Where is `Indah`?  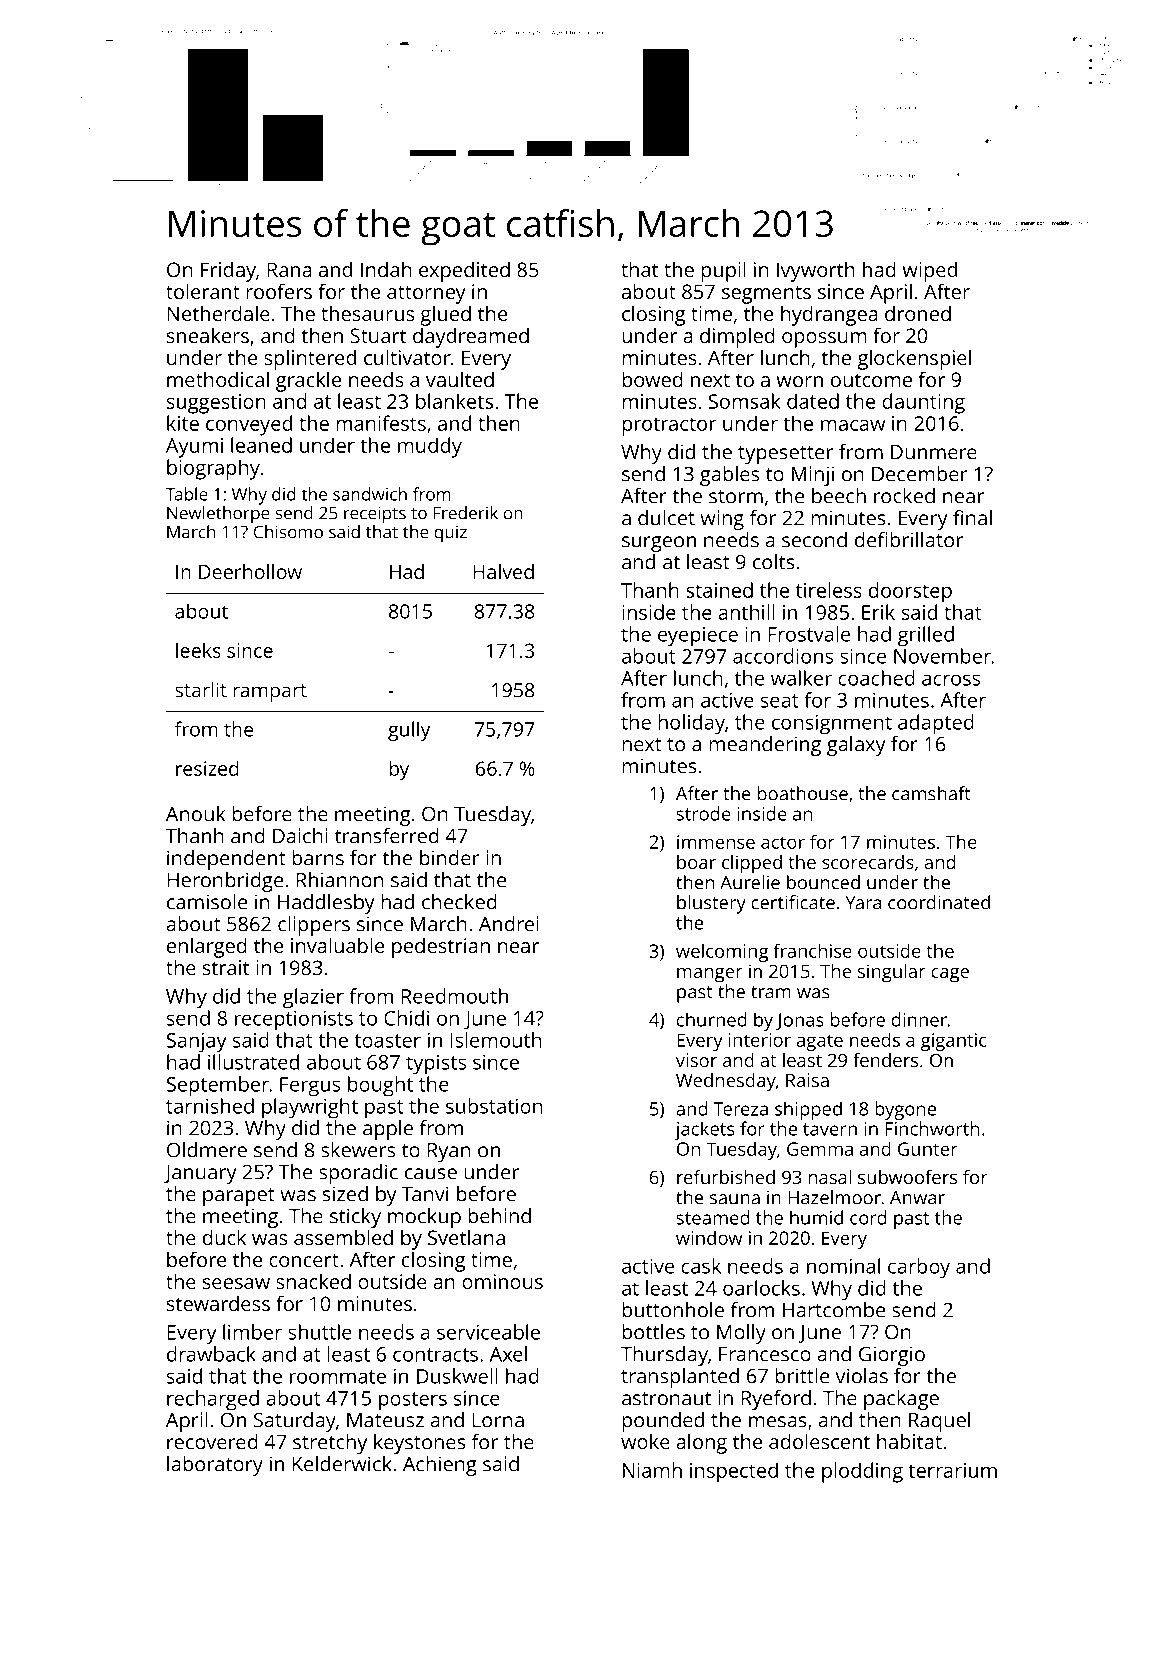 Indah is located at coordinates (386, 269).
